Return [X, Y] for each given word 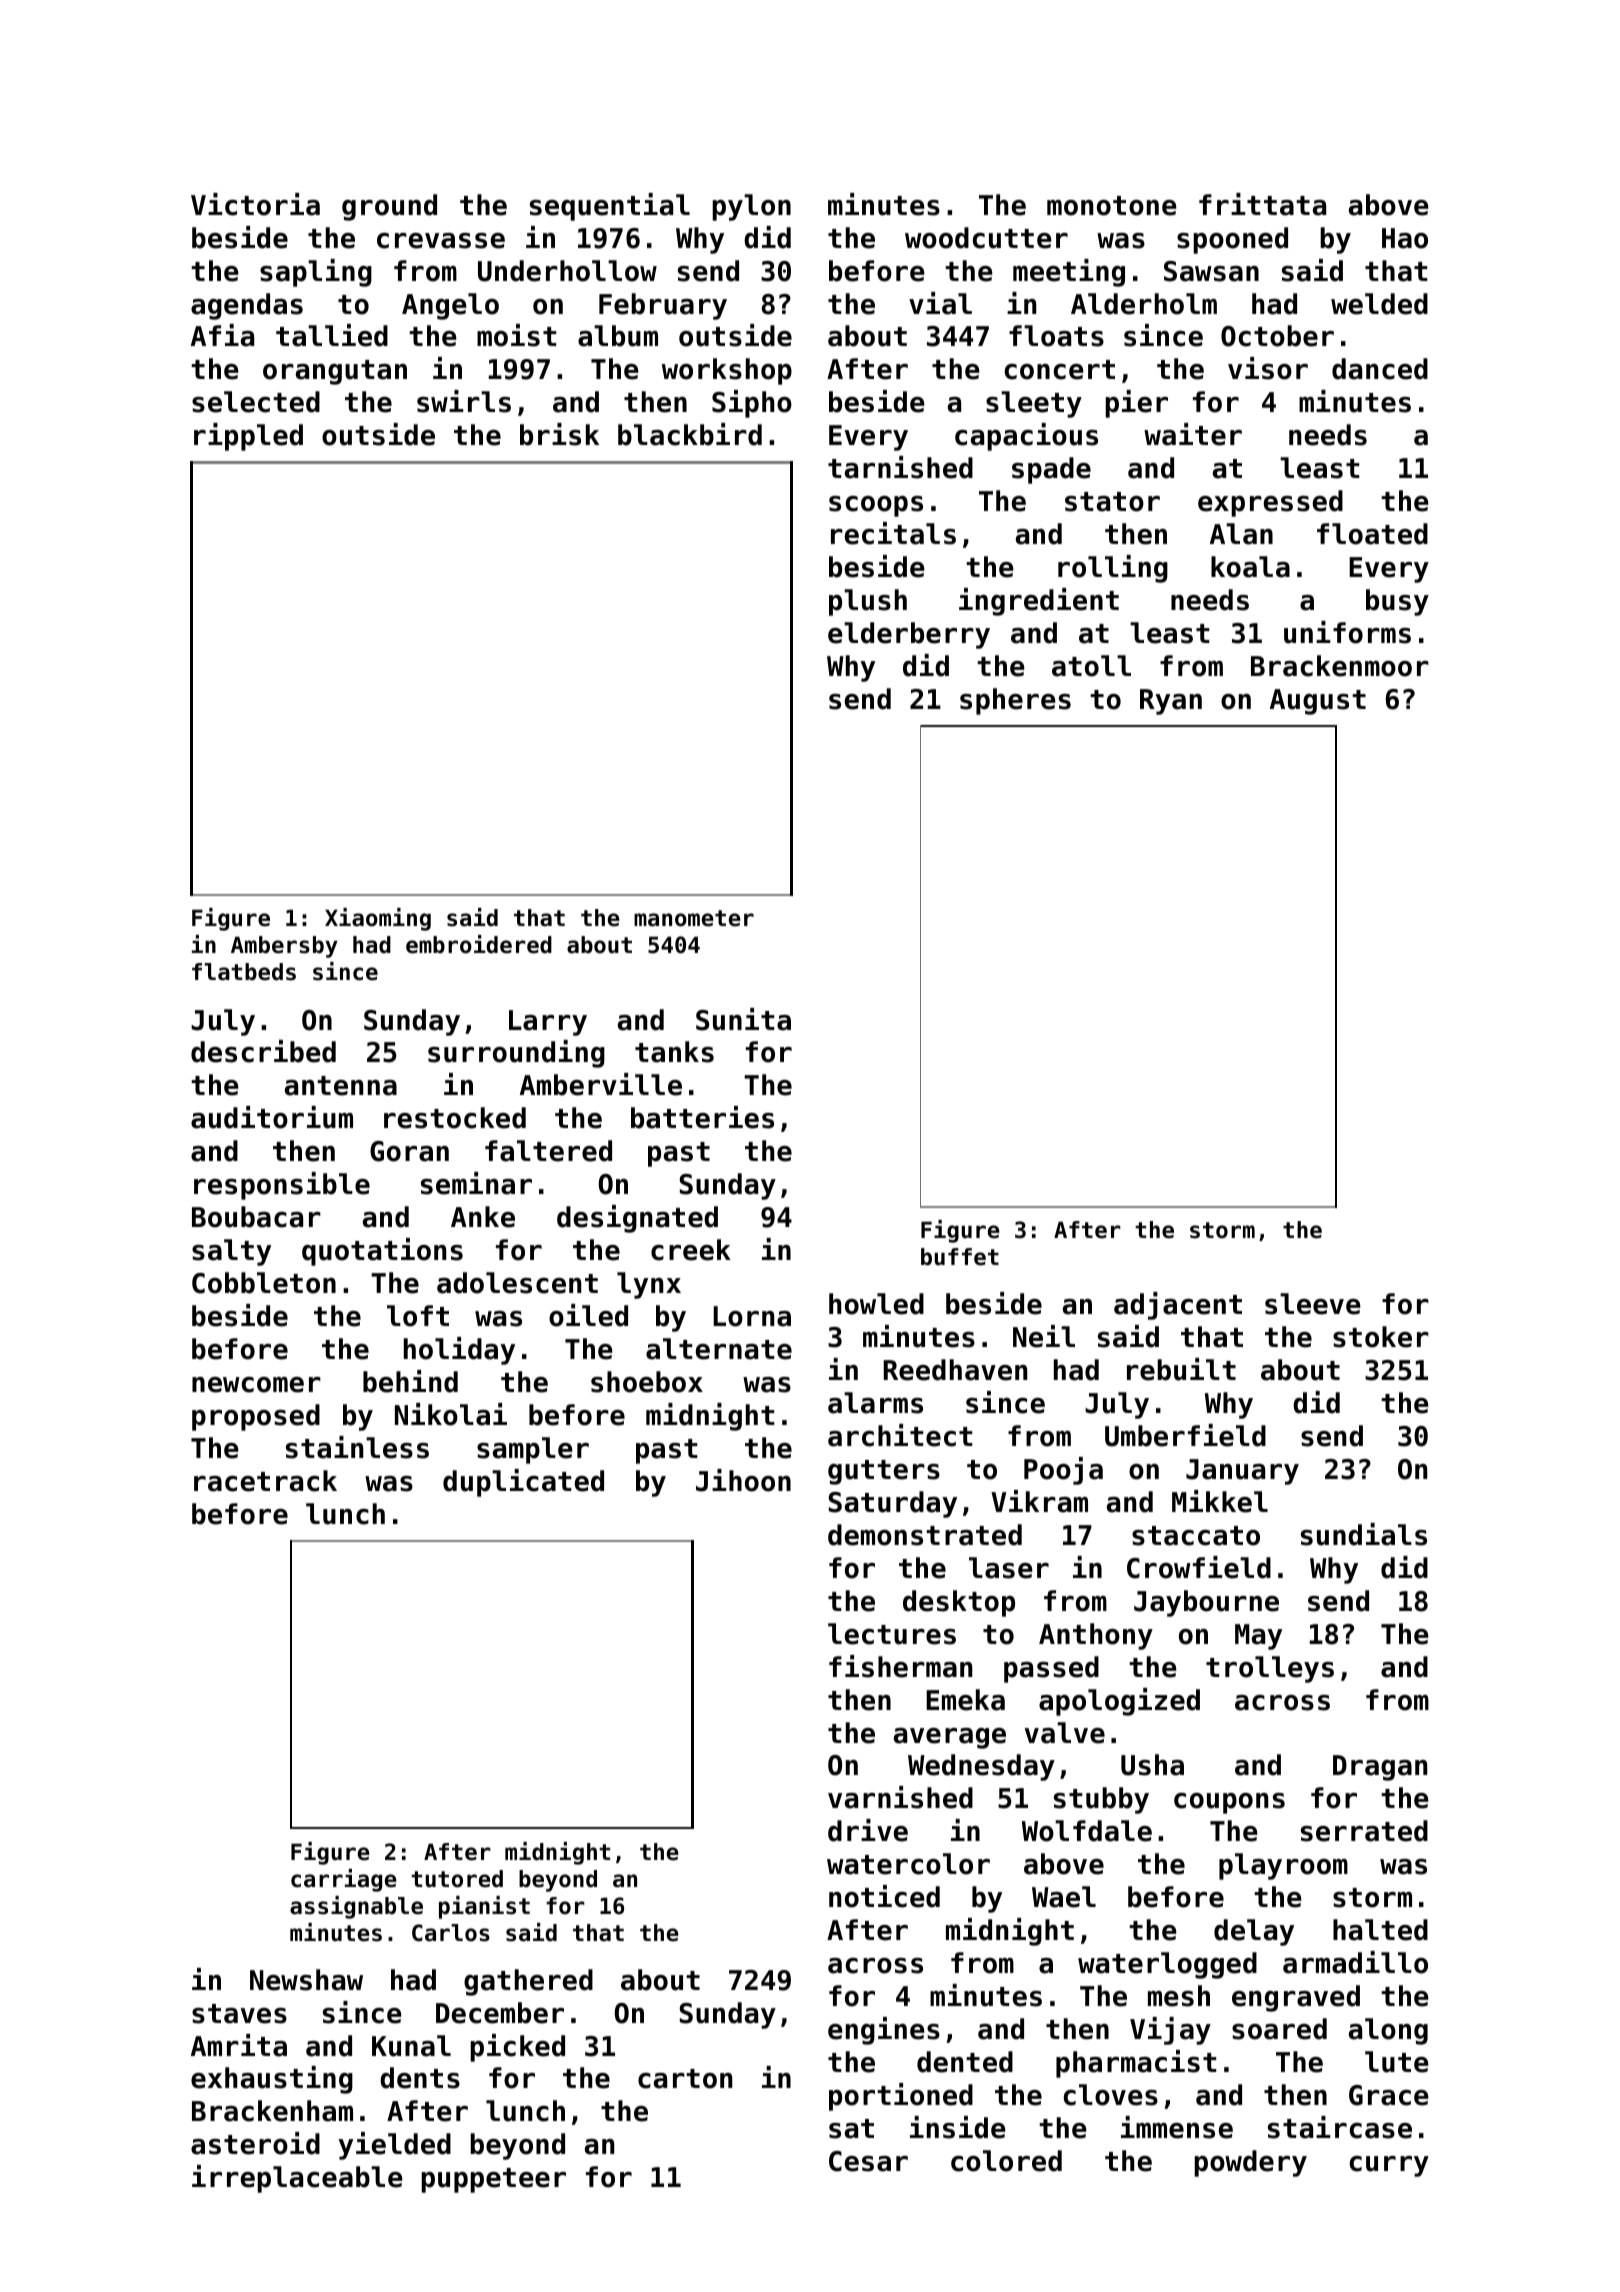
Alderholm [1144, 304]
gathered [528, 1982]
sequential [610, 207]
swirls [464, 401]
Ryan [1171, 702]
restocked [455, 1118]
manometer [694, 918]
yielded [394, 2146]
